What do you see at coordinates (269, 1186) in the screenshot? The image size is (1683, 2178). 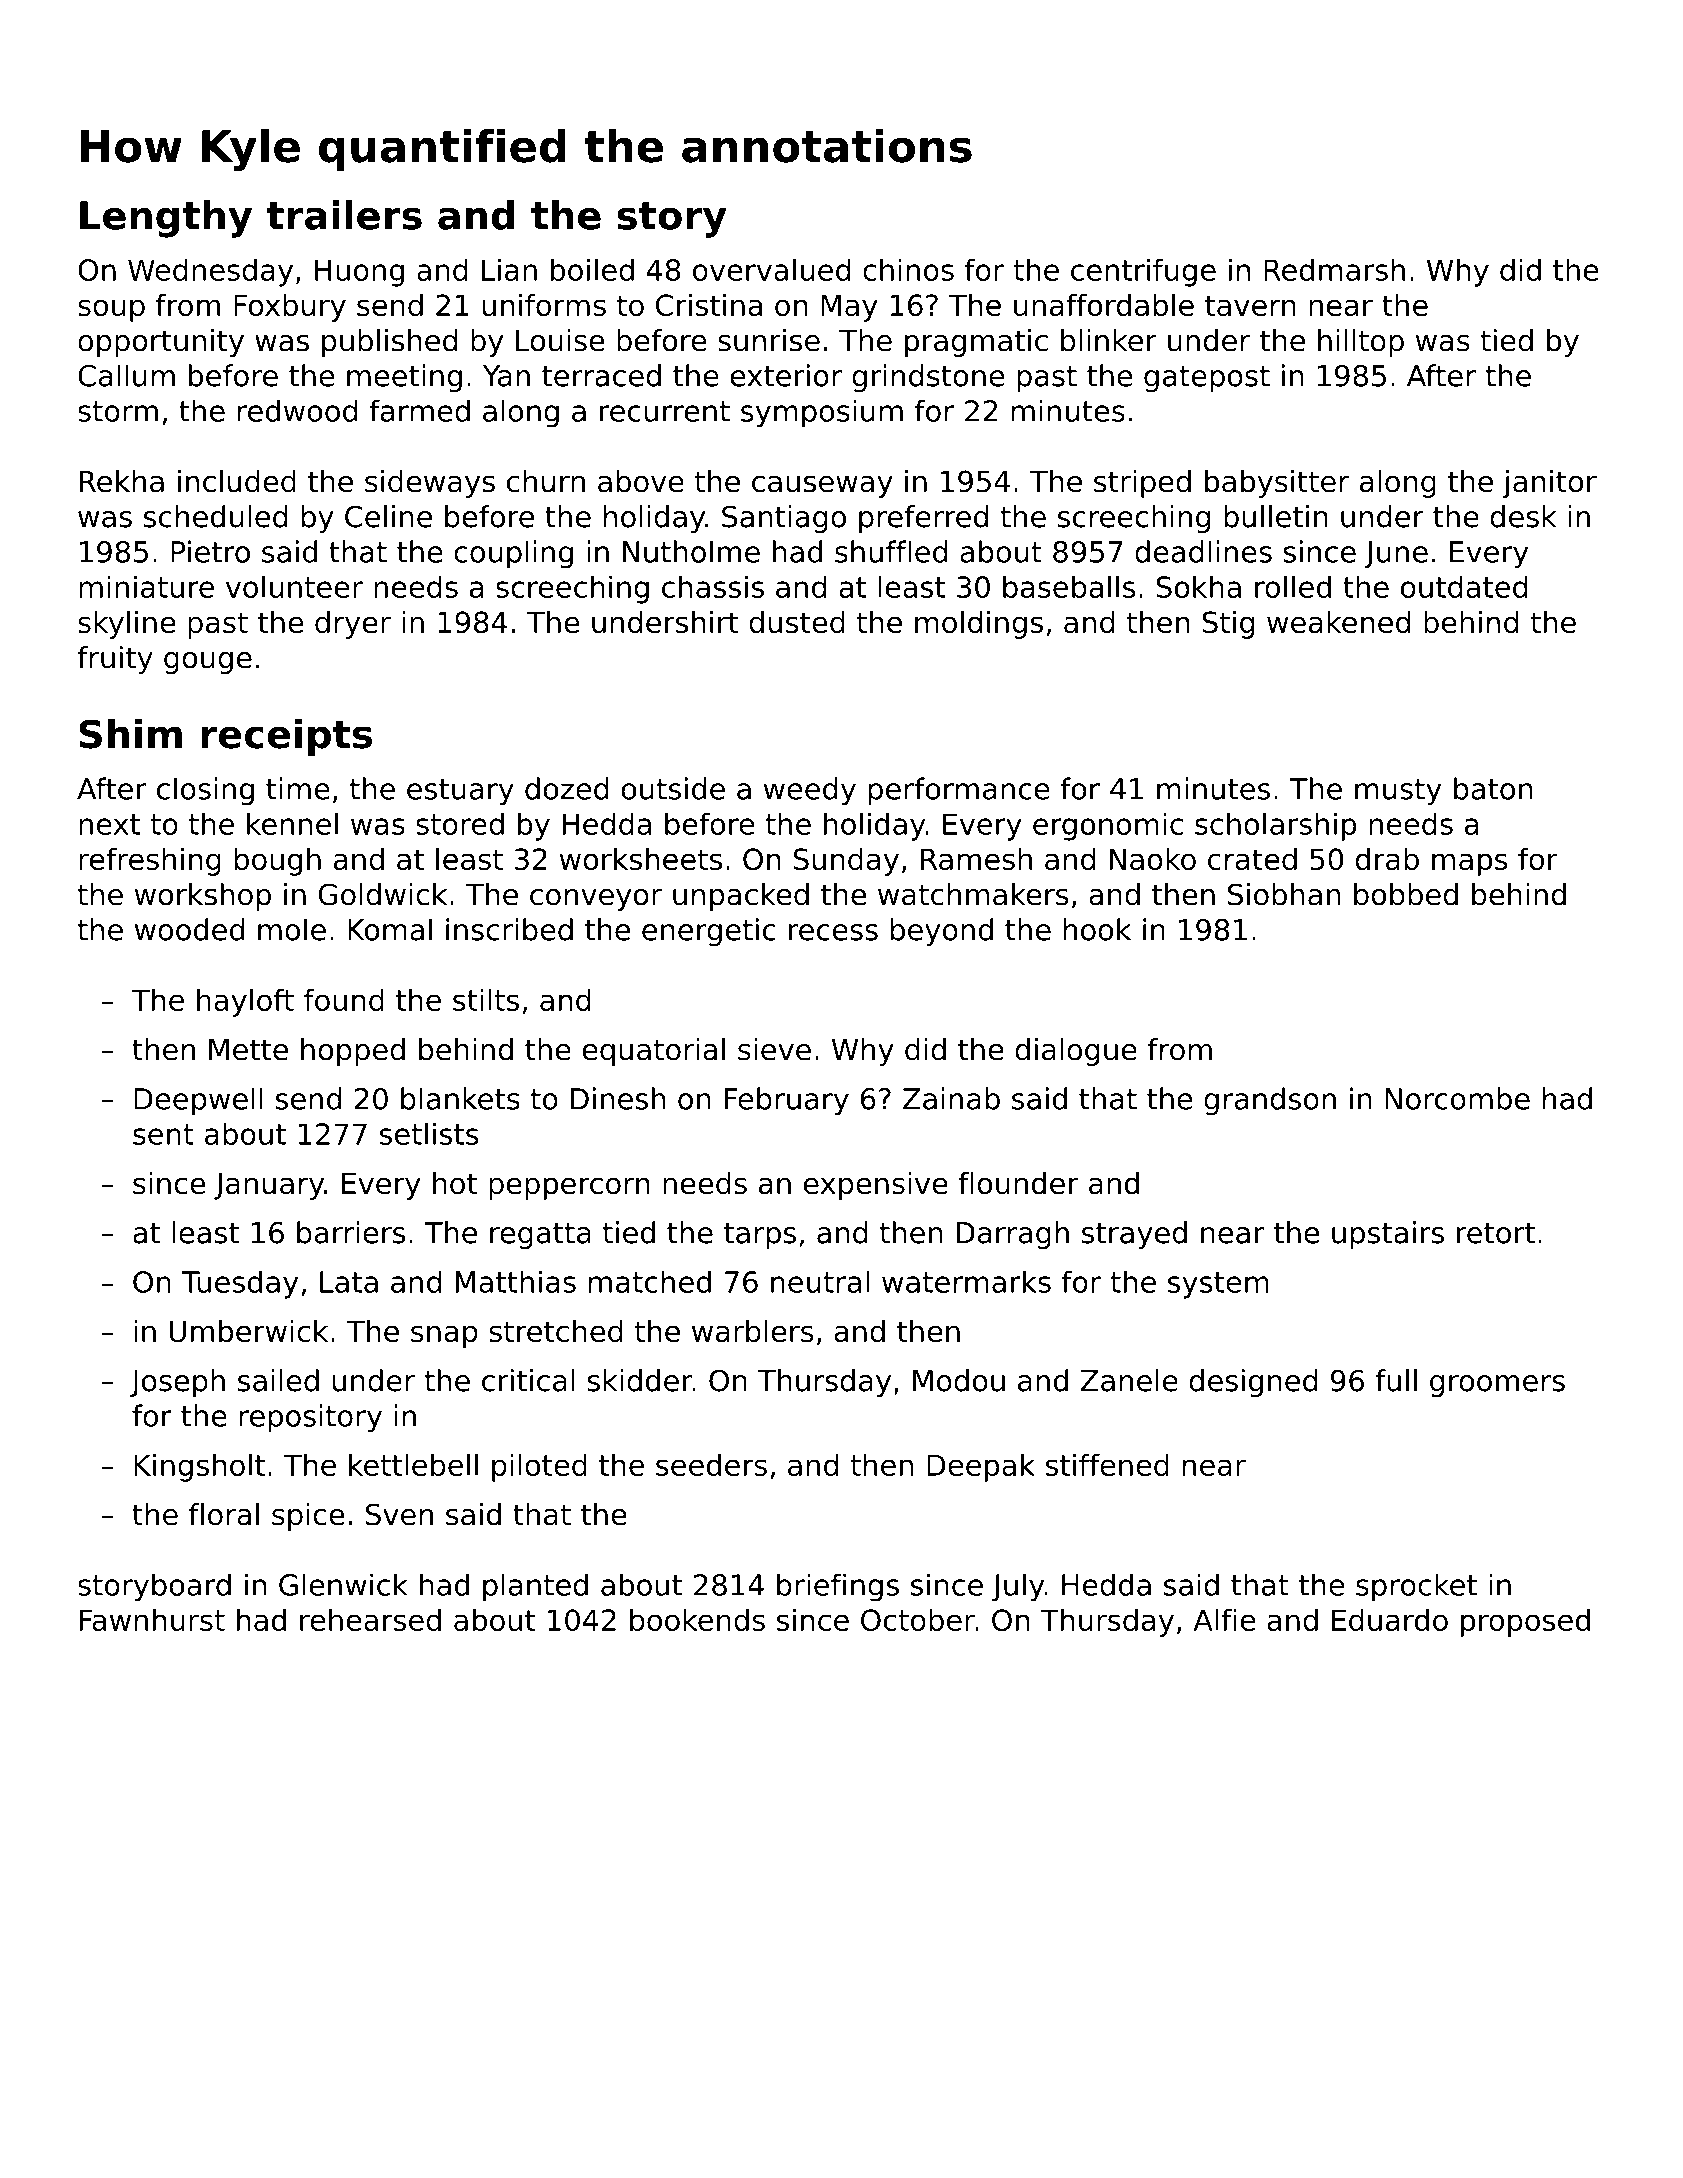 I see `January` at bounding box center [269, 1186].
